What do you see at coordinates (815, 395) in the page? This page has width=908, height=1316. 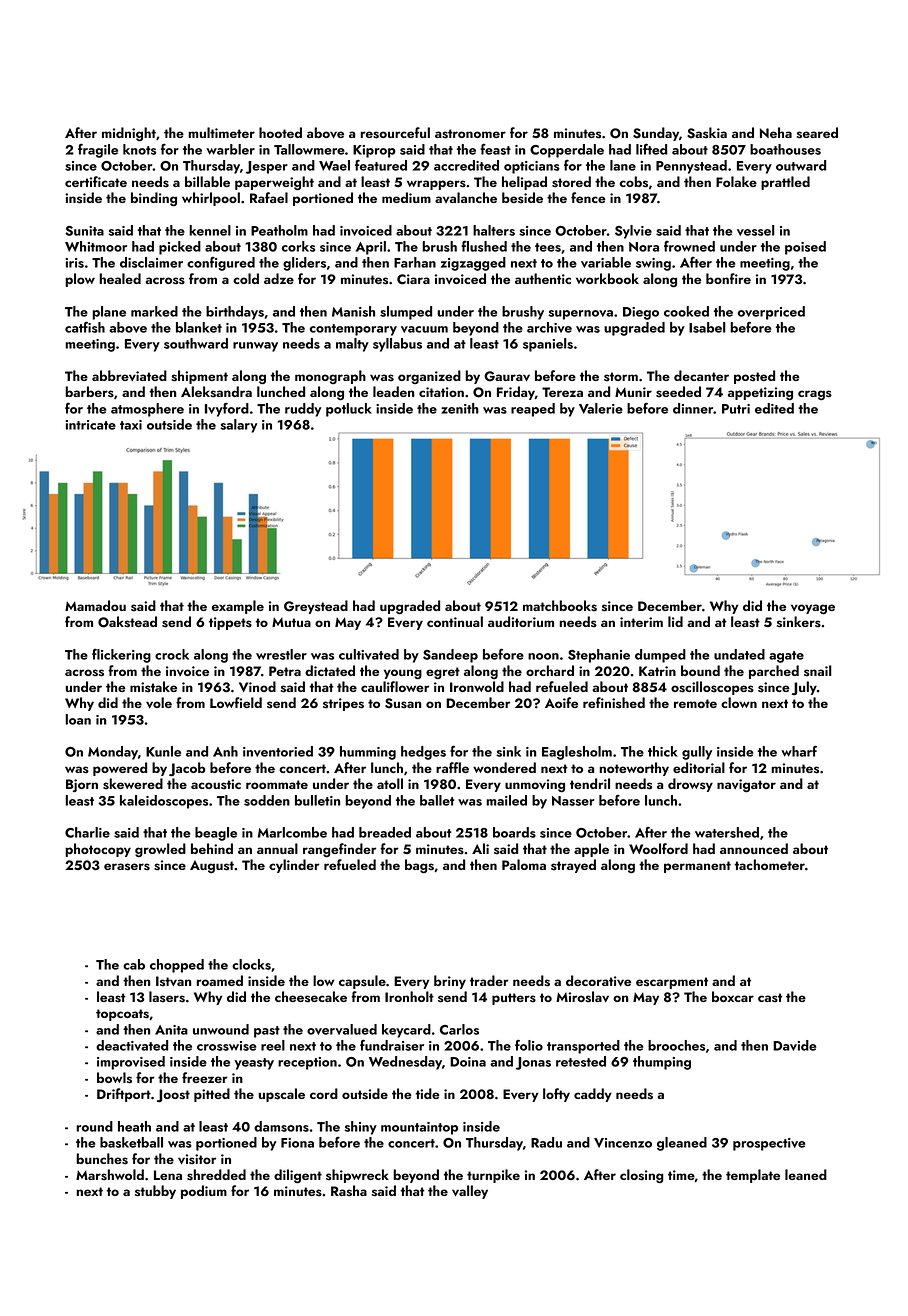 I see `crags` at bounding box center [815, 395].
